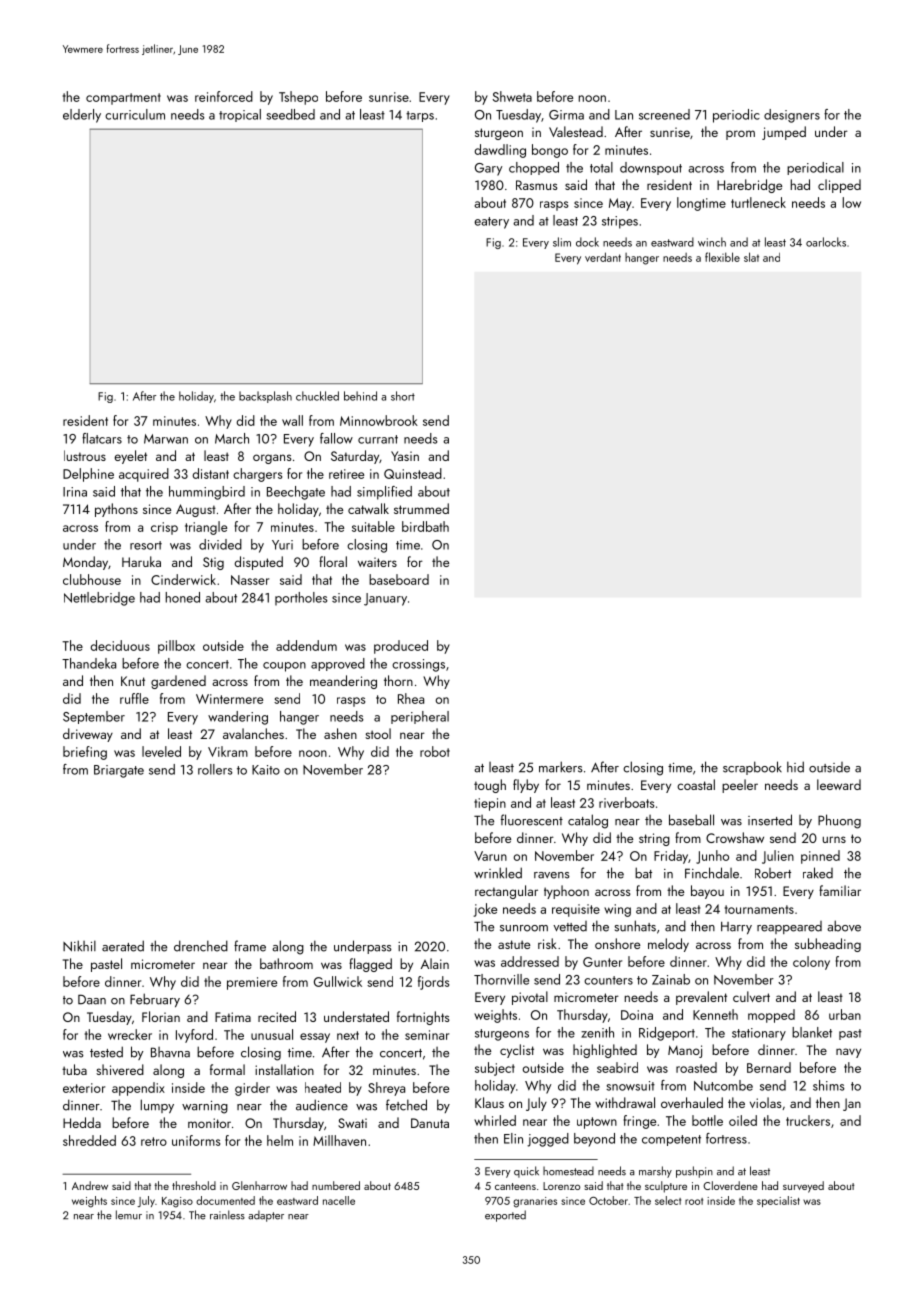  I want to click on flagged, so click(370, 965).
